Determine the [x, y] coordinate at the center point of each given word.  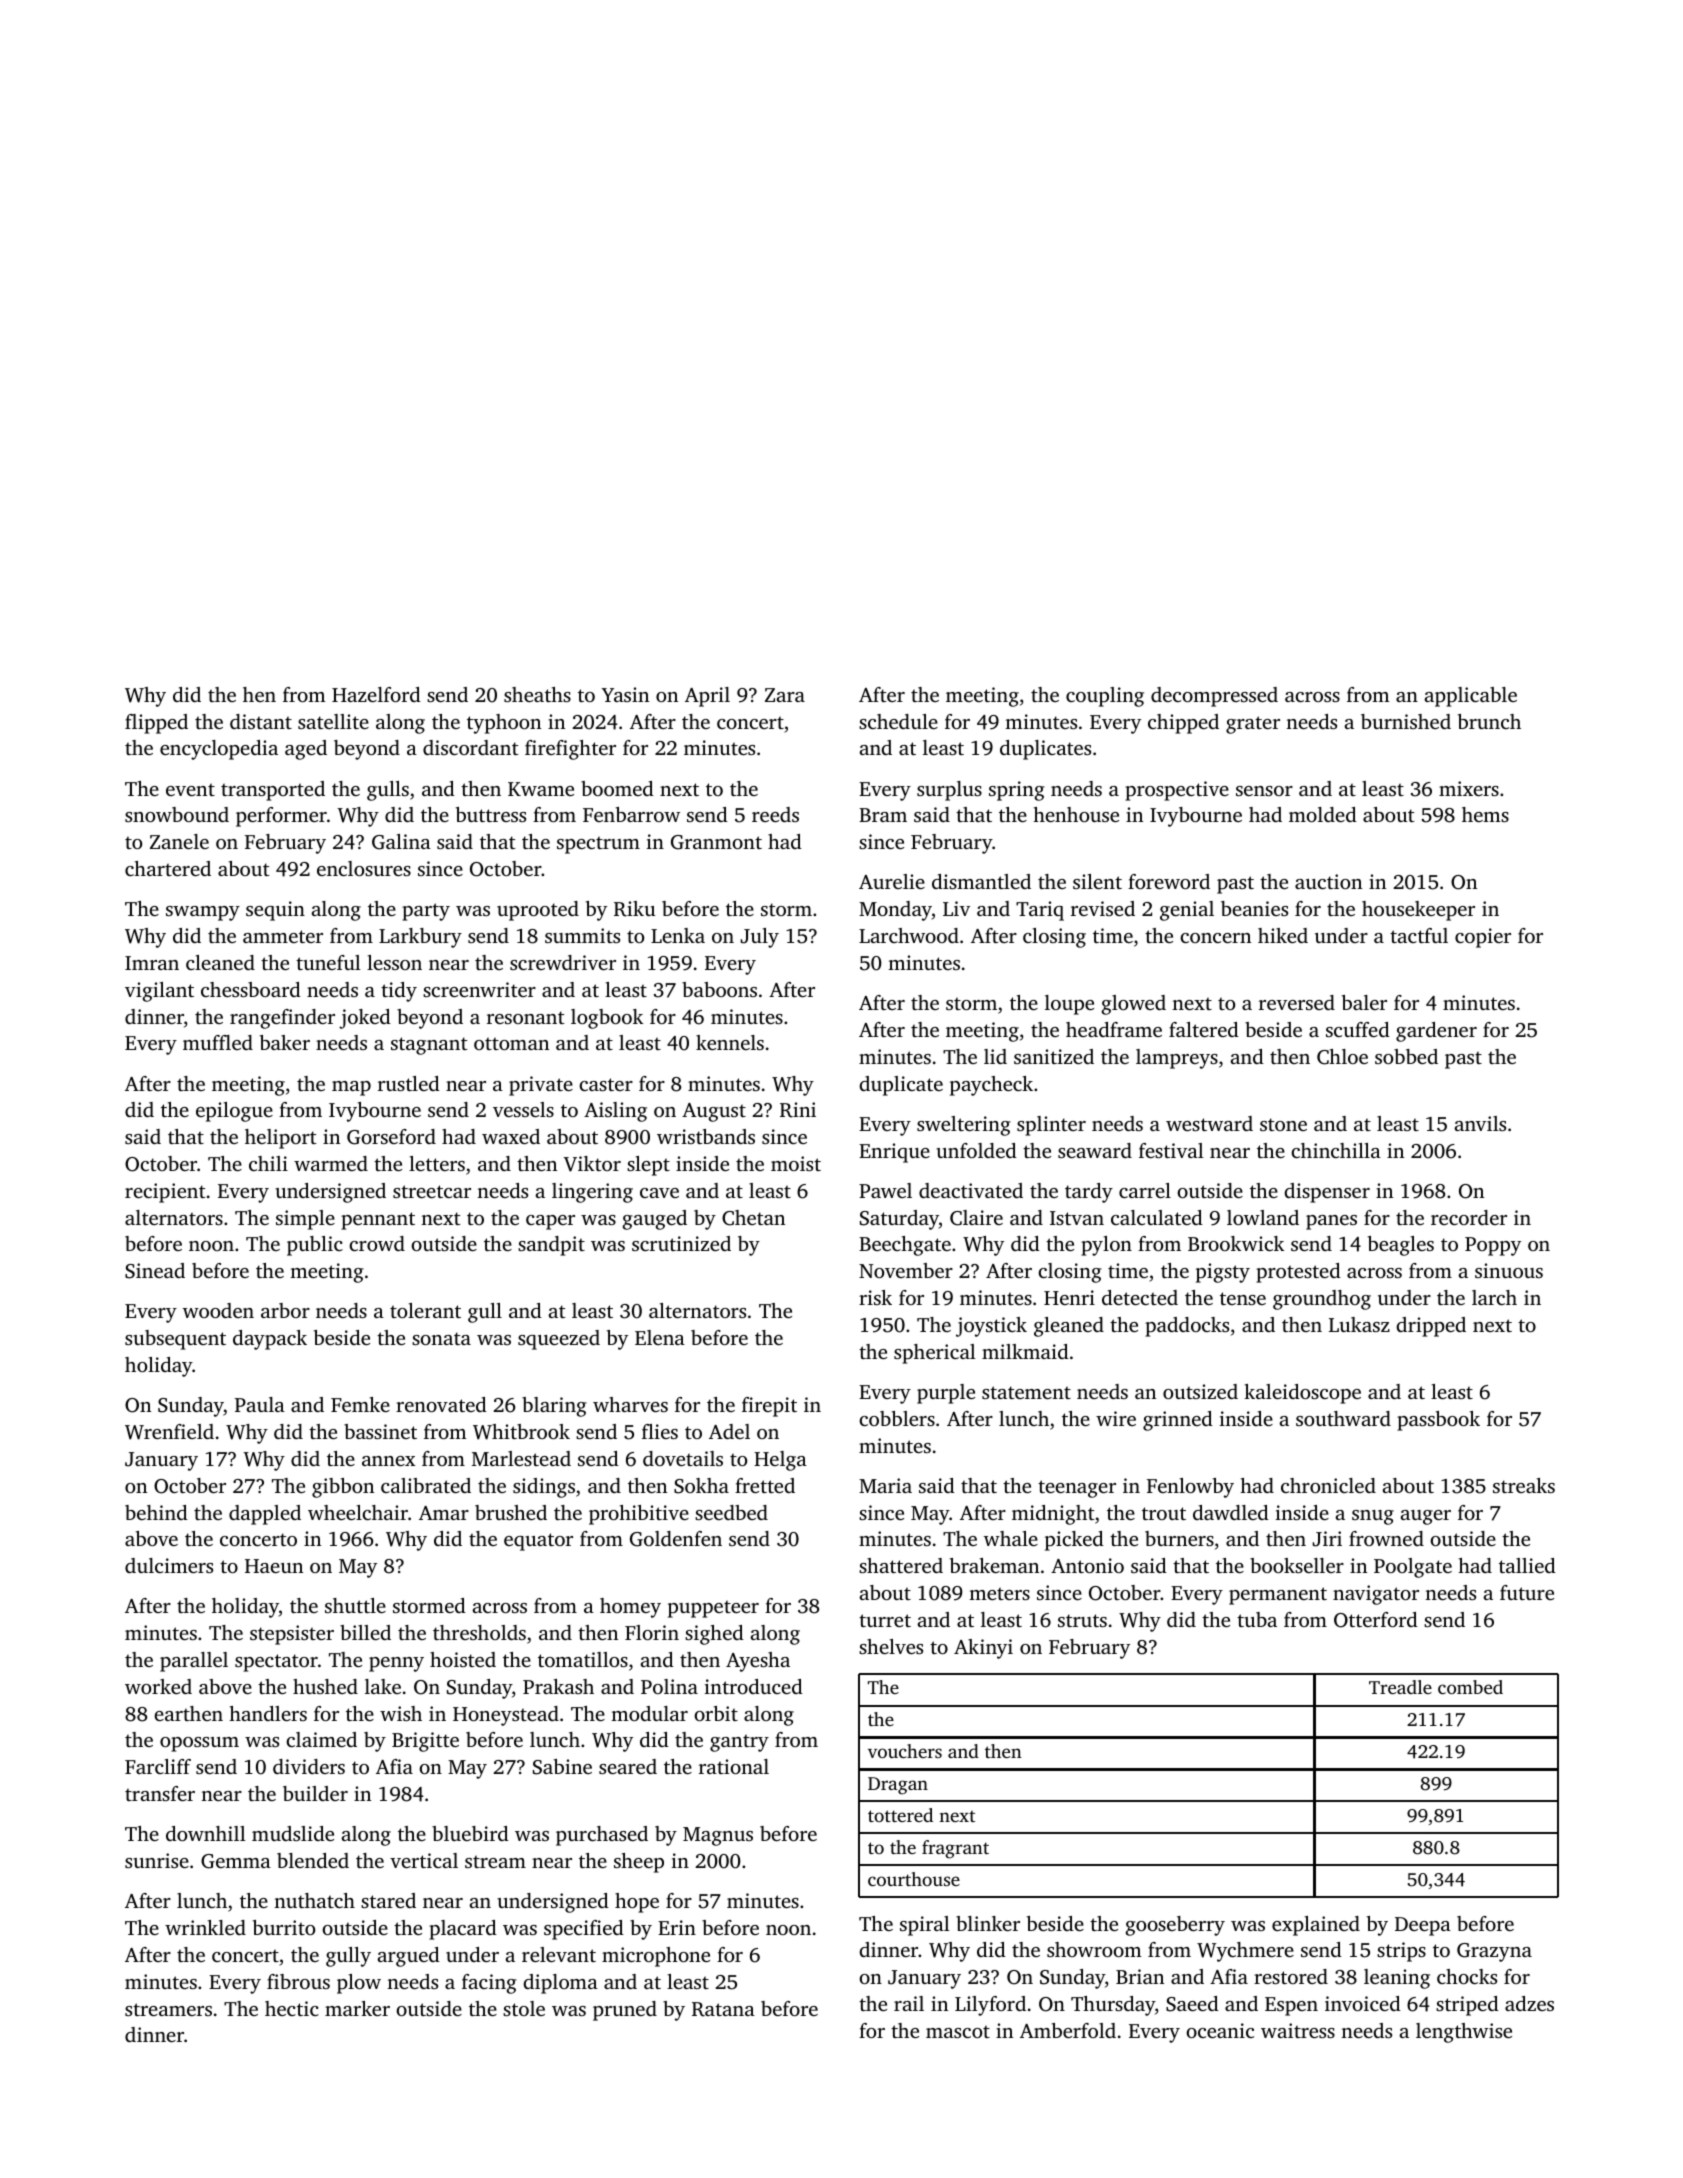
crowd [377, 1243]
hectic [292, 2008]
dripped [1431, 1327]
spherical [935, 1354]
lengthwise [1464, 2033]
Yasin [625, 694]
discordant [470, 747]
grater [1253, 725]
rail [909, 2003]
